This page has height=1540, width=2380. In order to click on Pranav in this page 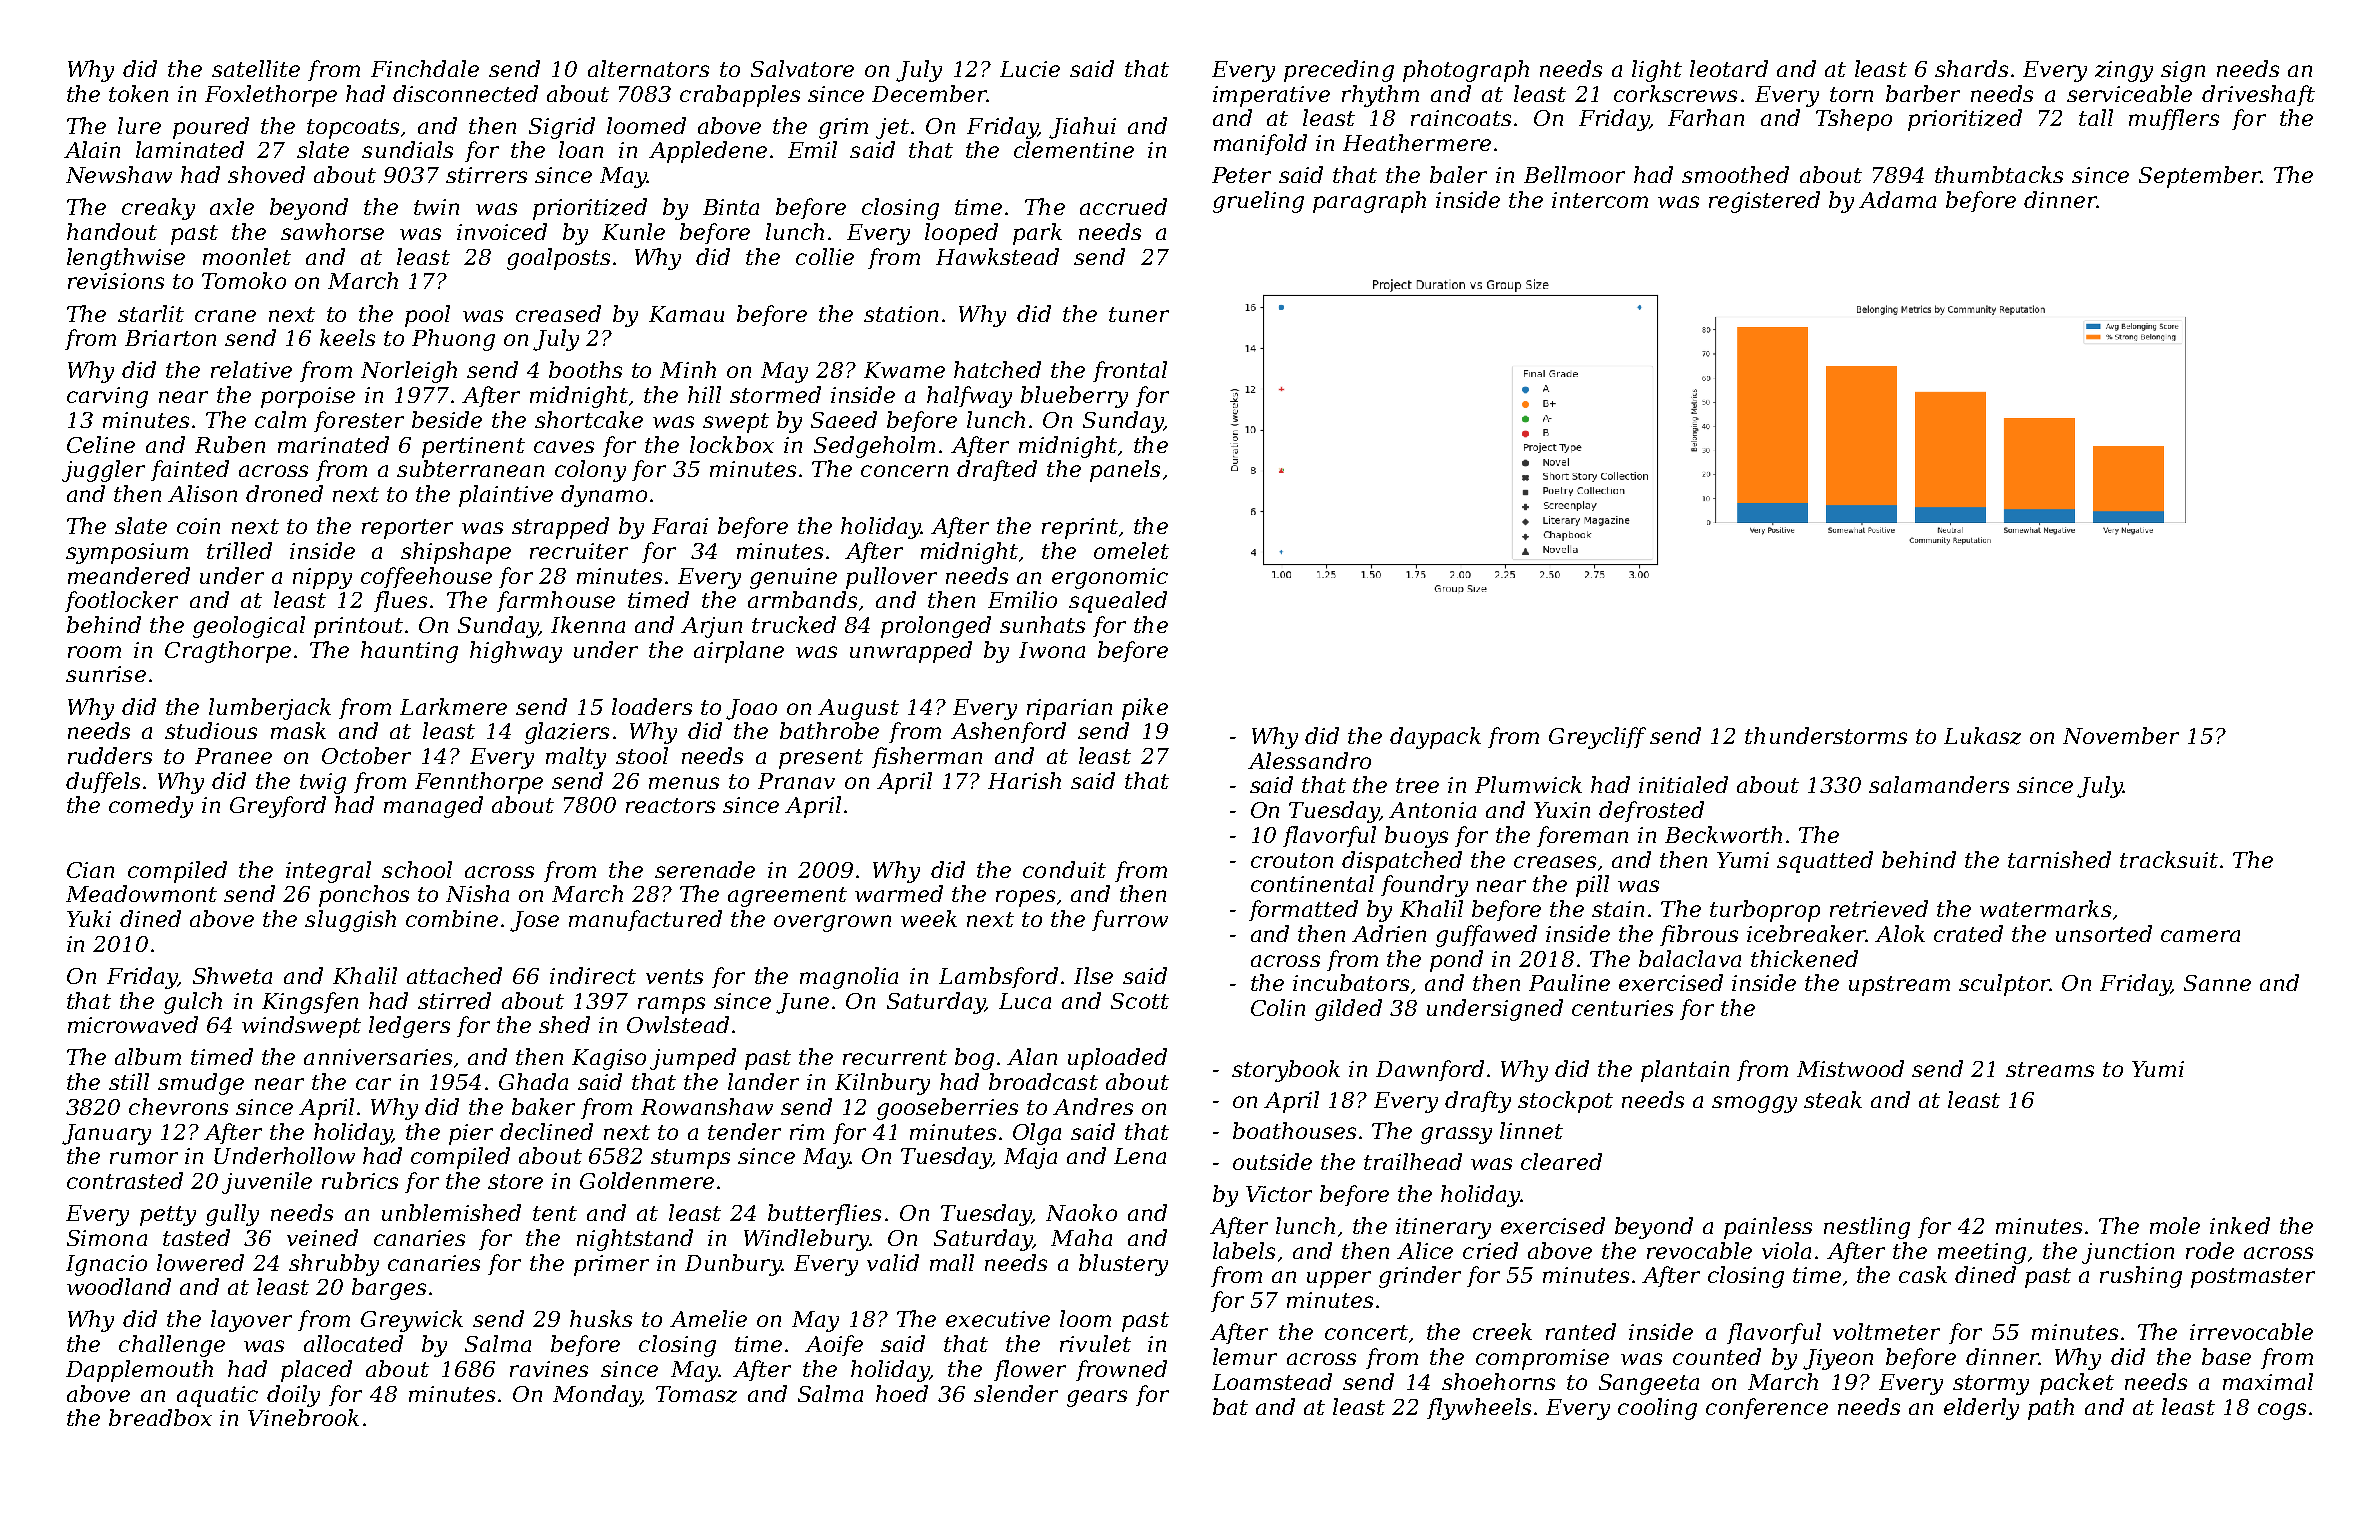, I will do `click(796, 781)`.
